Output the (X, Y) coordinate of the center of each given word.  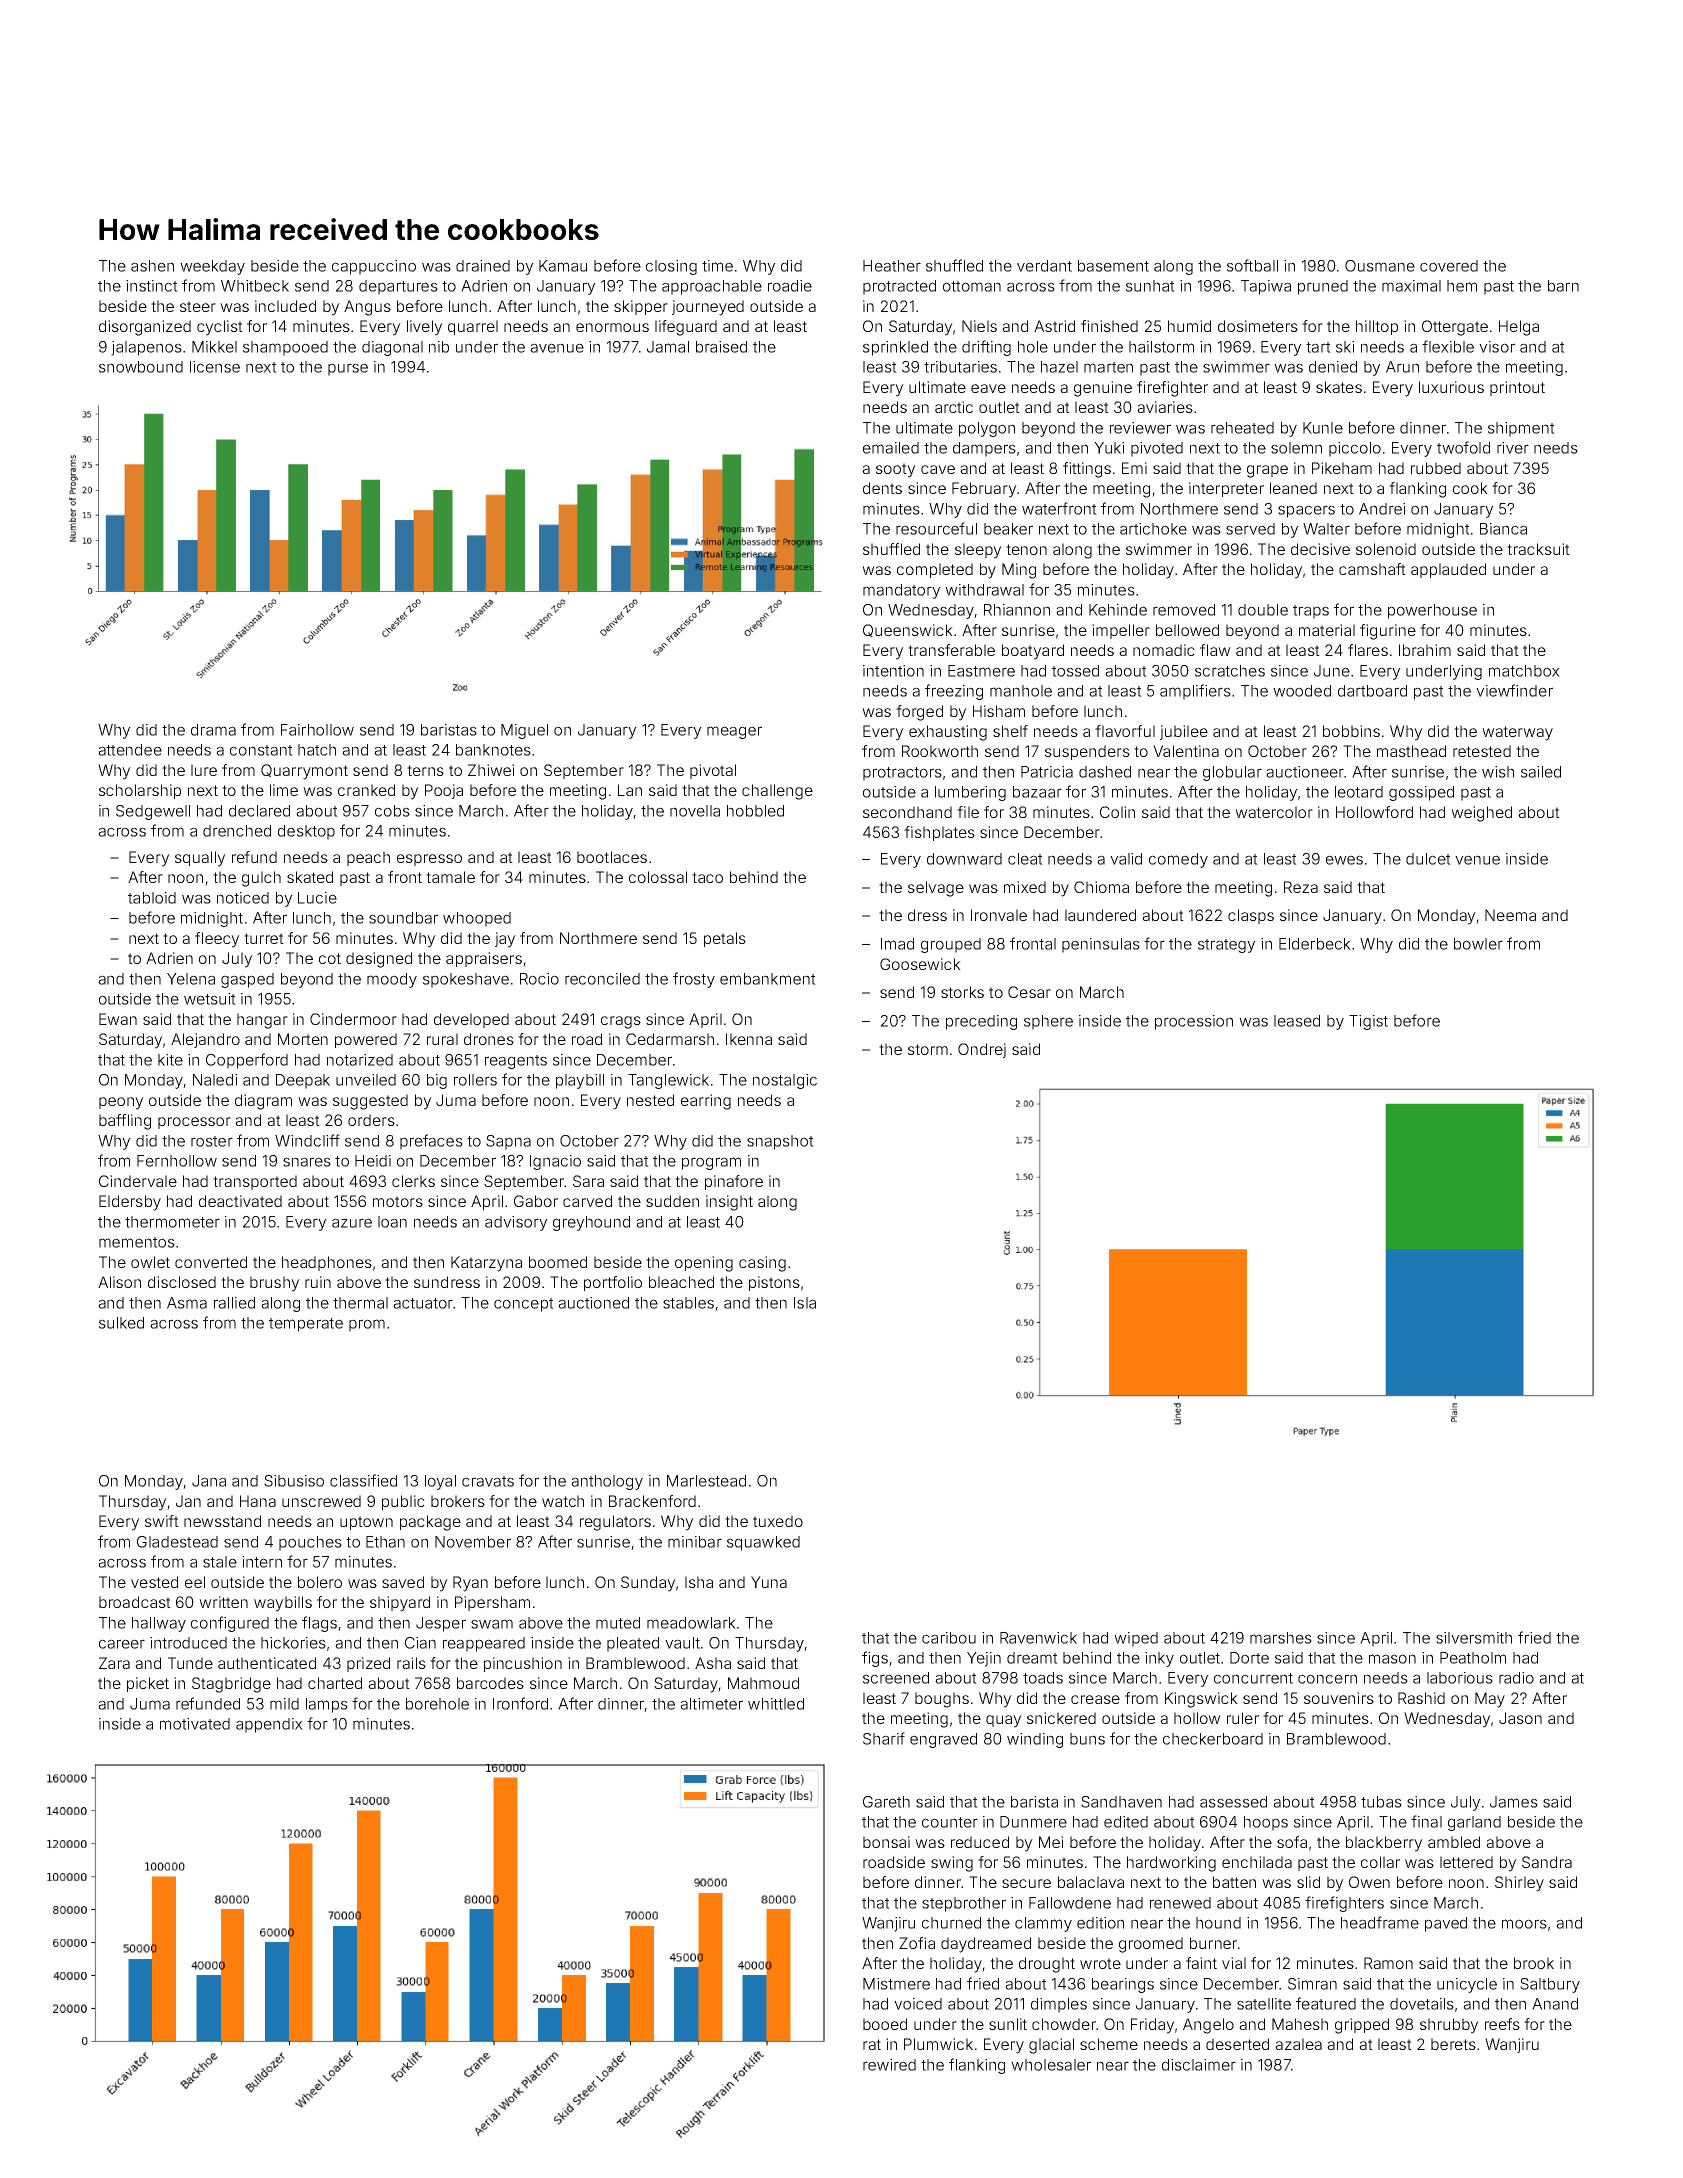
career (122, 1644)
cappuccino (374, 267)
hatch (317, 750)
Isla (805, 1303)
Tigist (1368, 1022)
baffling (125, 1122)
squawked (763, 1543)
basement (1113, 266)
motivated (195, 1724)
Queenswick (908, 630)
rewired (889, 2065)
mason (1392, 1659)
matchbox (1524, 671)
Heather (892, 266)
